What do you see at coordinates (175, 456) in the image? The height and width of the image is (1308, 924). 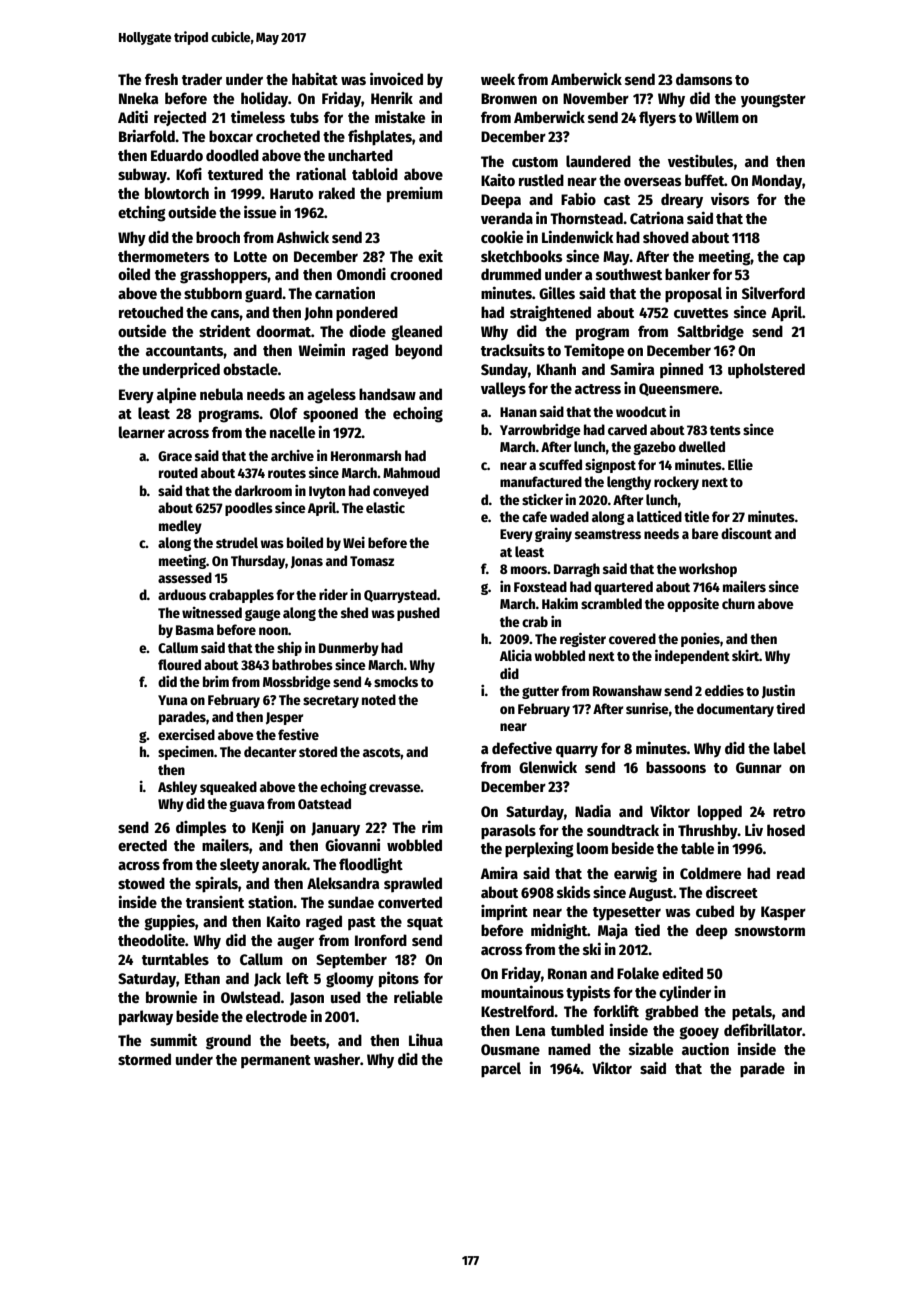 I see `Grace` at bounding box center [175, 456].
